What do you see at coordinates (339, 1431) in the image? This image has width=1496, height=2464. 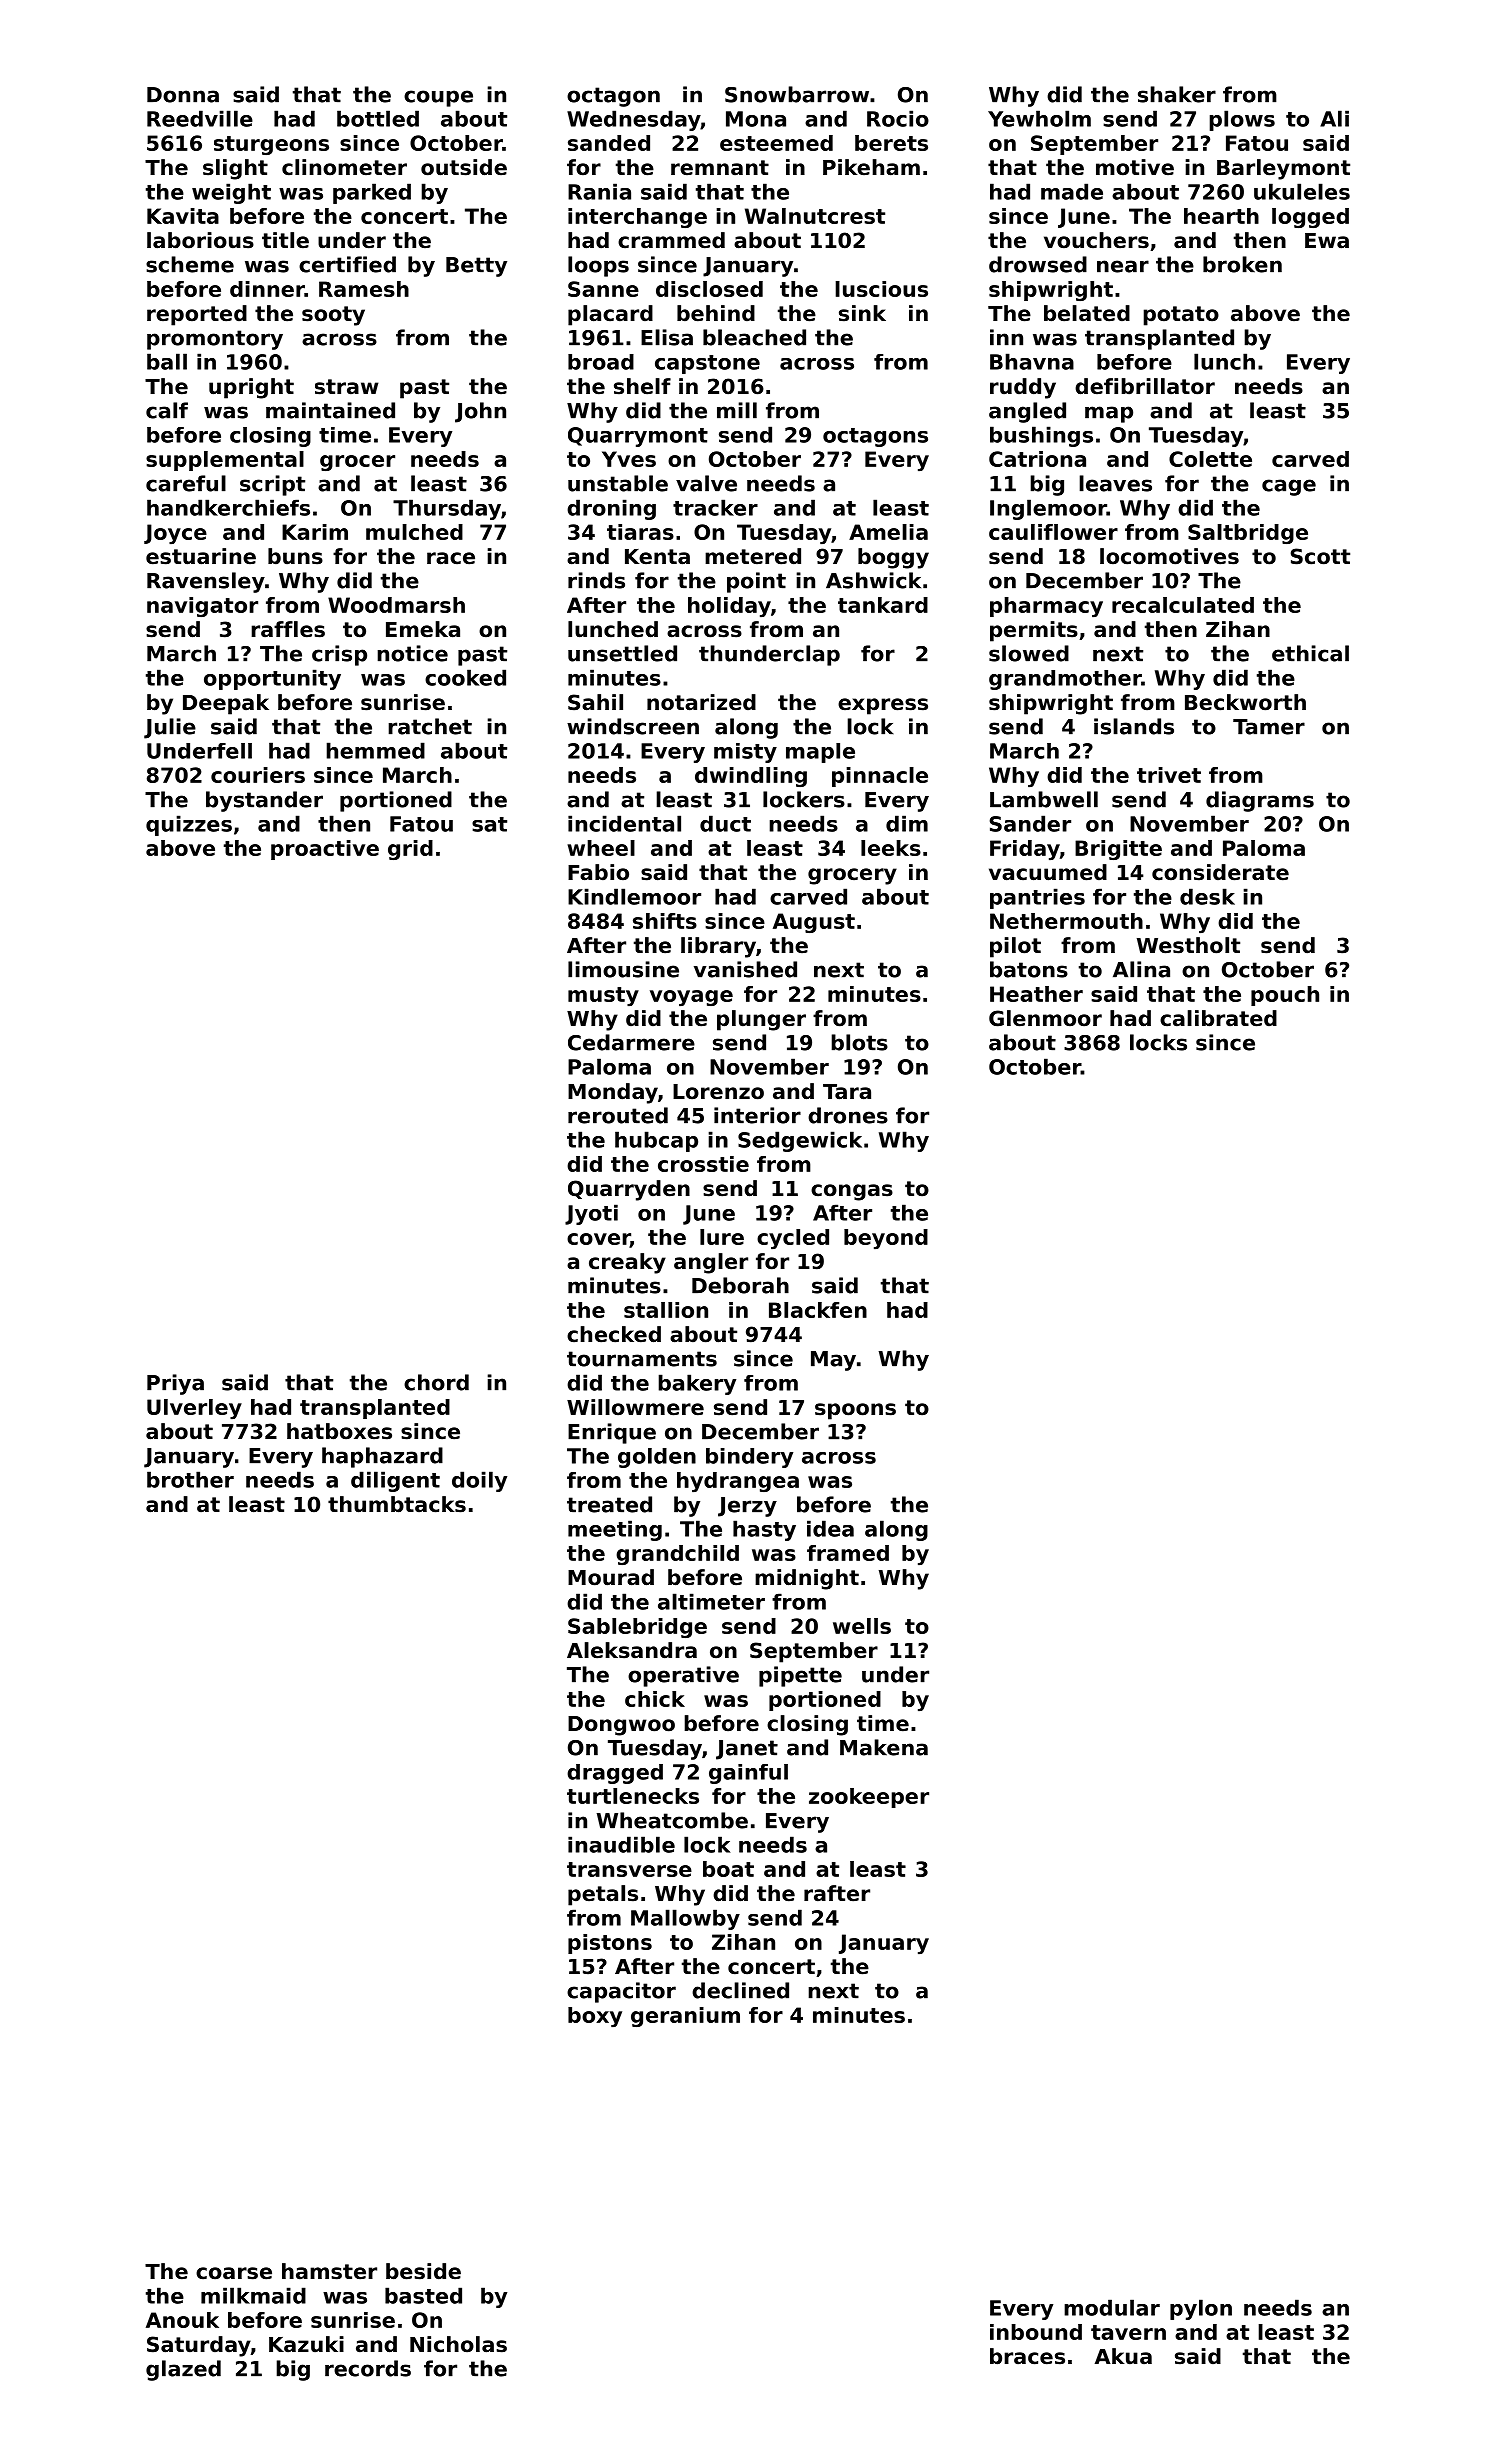 I see `hatboxes` at bounding box center [339, 1431].
